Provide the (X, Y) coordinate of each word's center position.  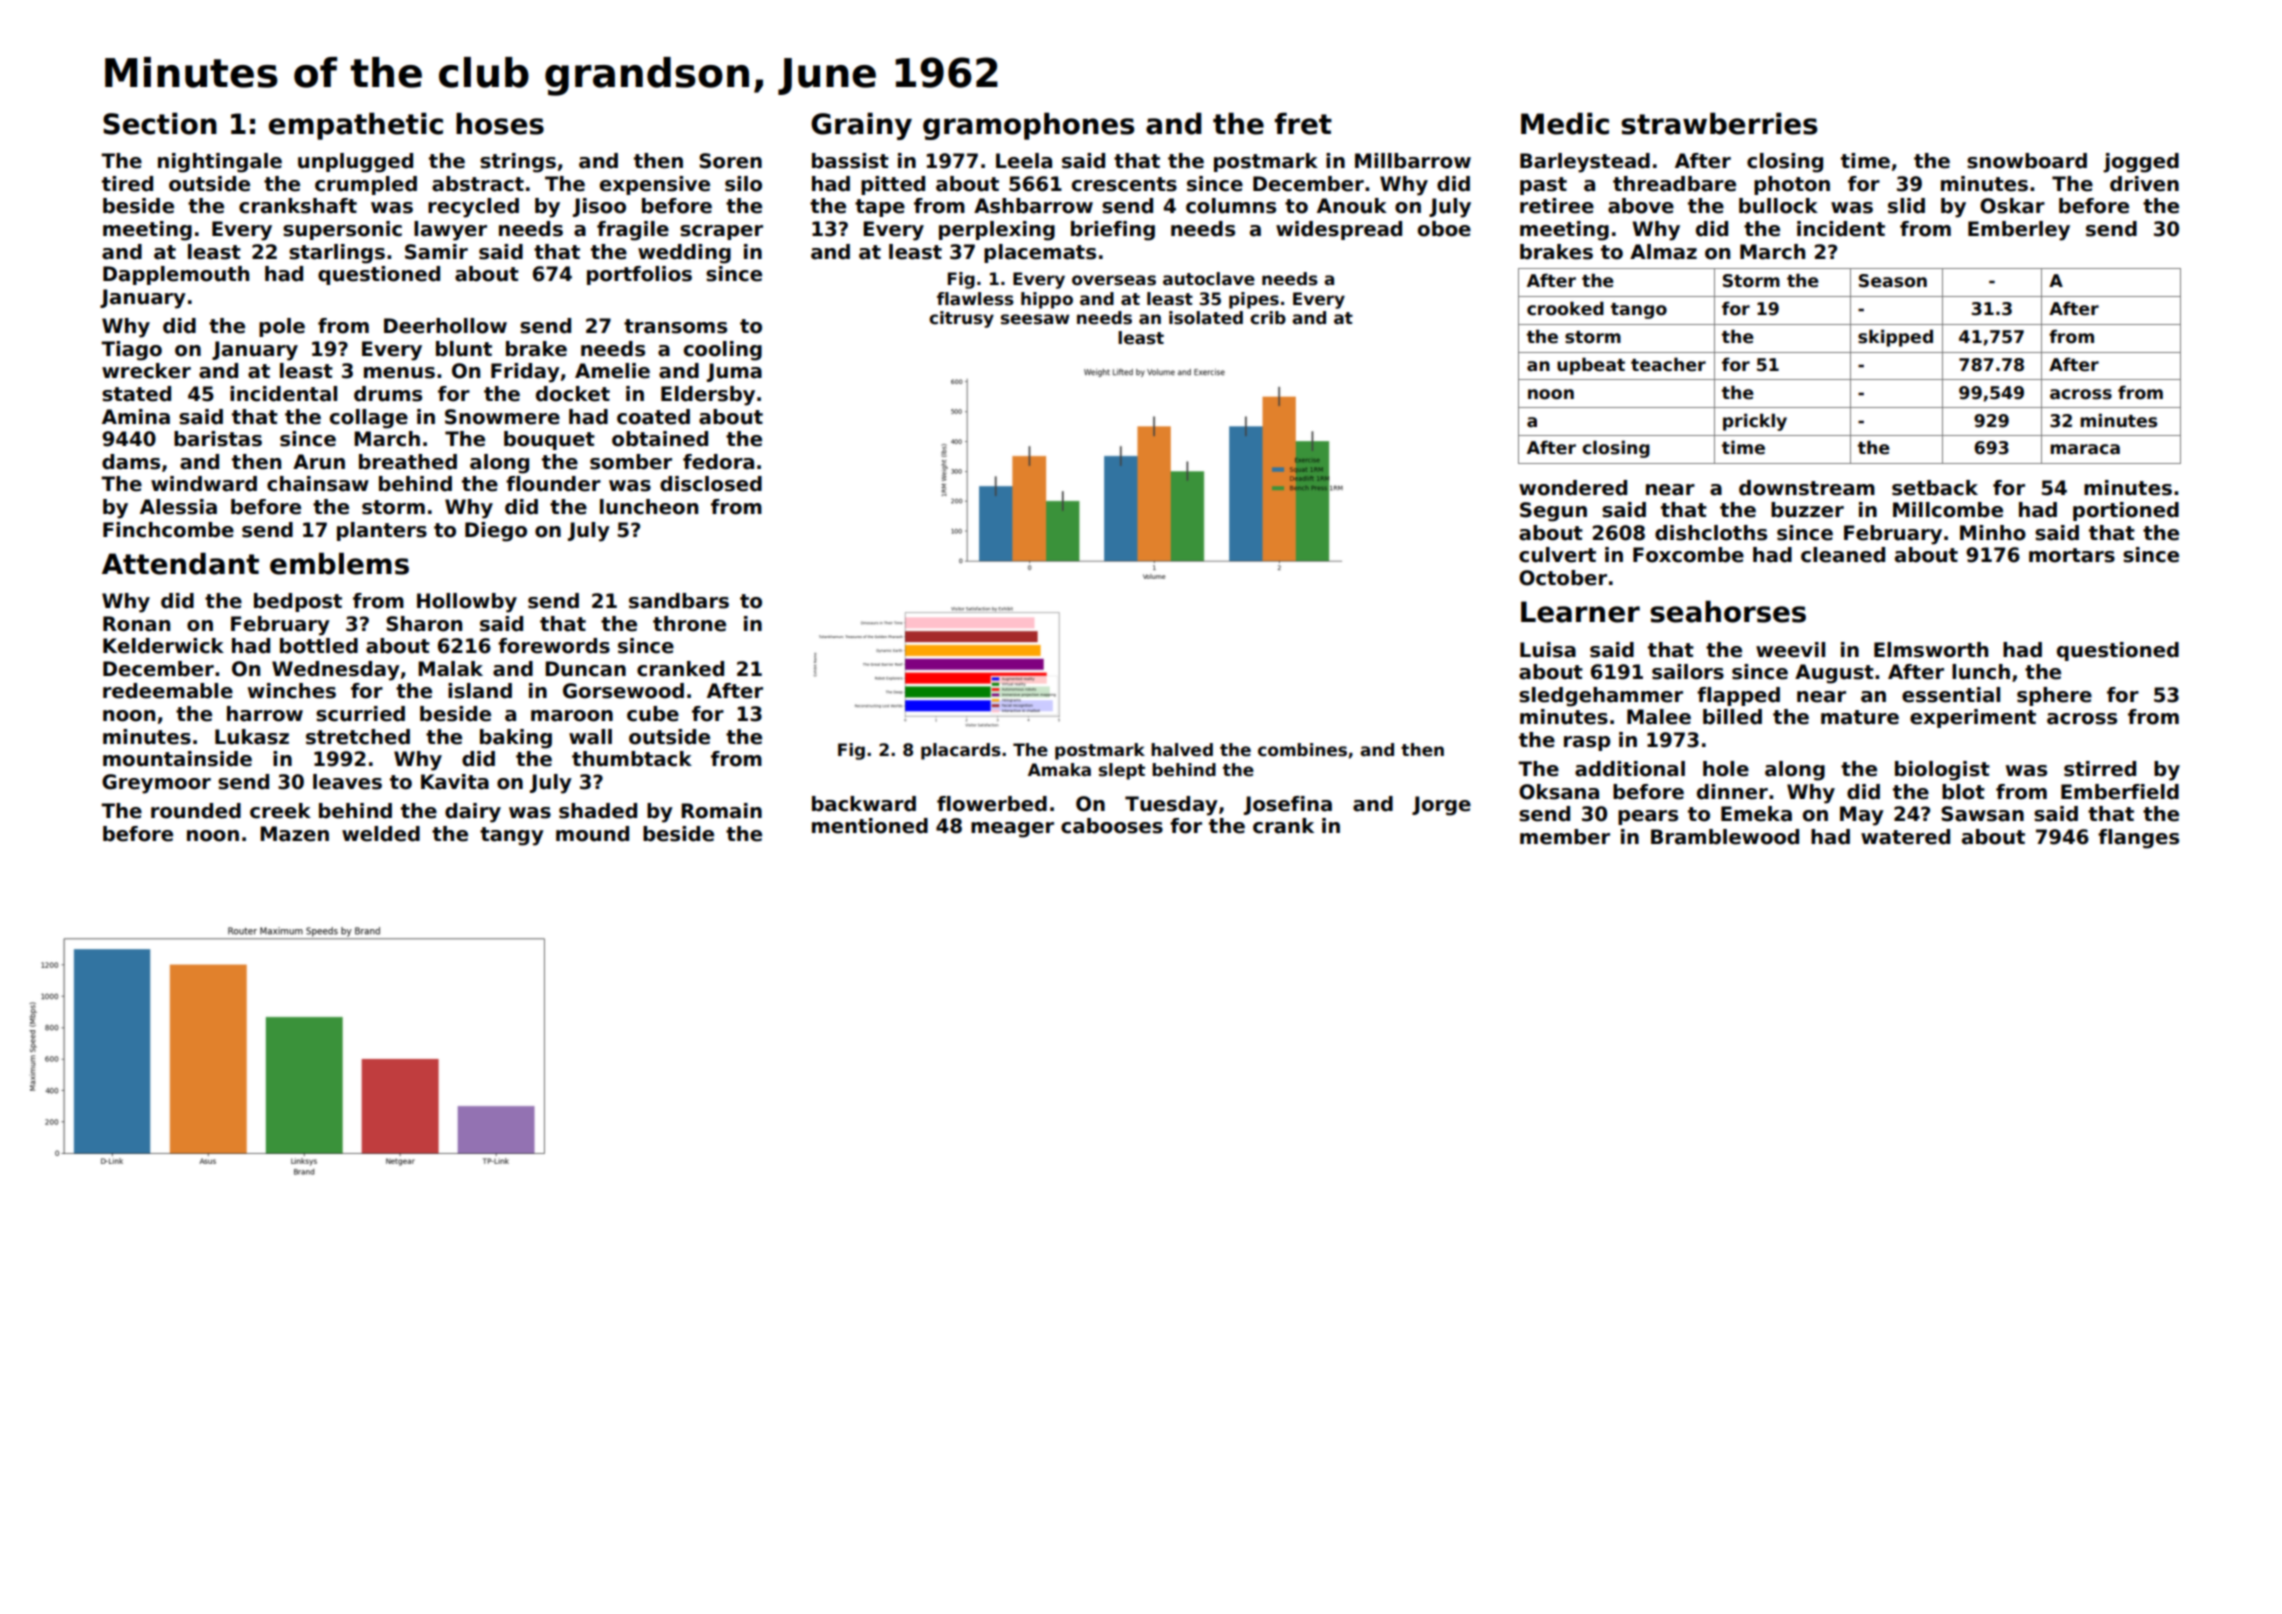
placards (961, 751)
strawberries (1719, 124)
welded (381, 834)
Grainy (861, 126)
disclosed (711, 484)
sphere (2054, 696)
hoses (500, 124)
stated (136, 394)
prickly (1755, 422)
